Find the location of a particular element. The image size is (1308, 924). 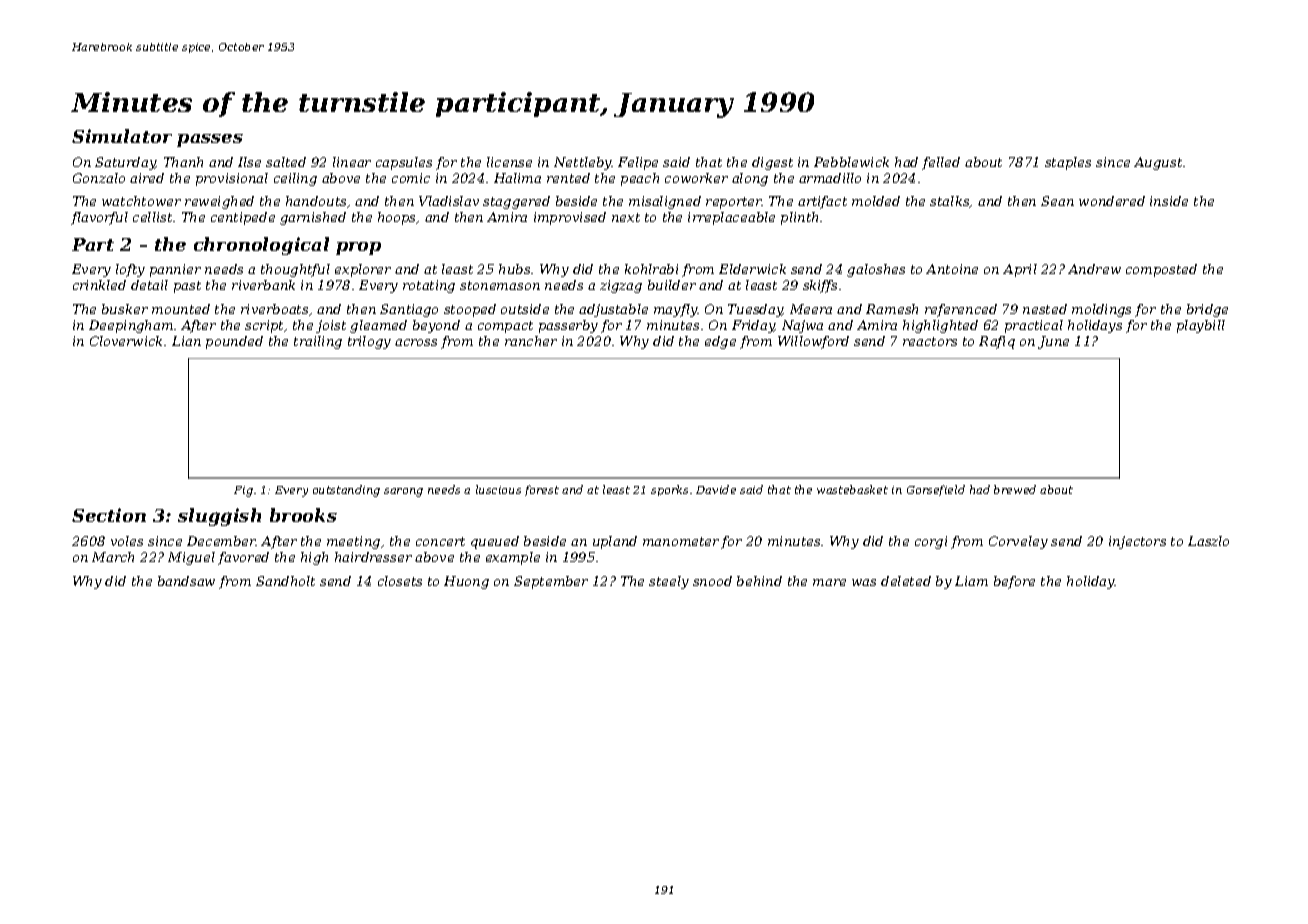

Simulator is located at coordinates (122, 136).
